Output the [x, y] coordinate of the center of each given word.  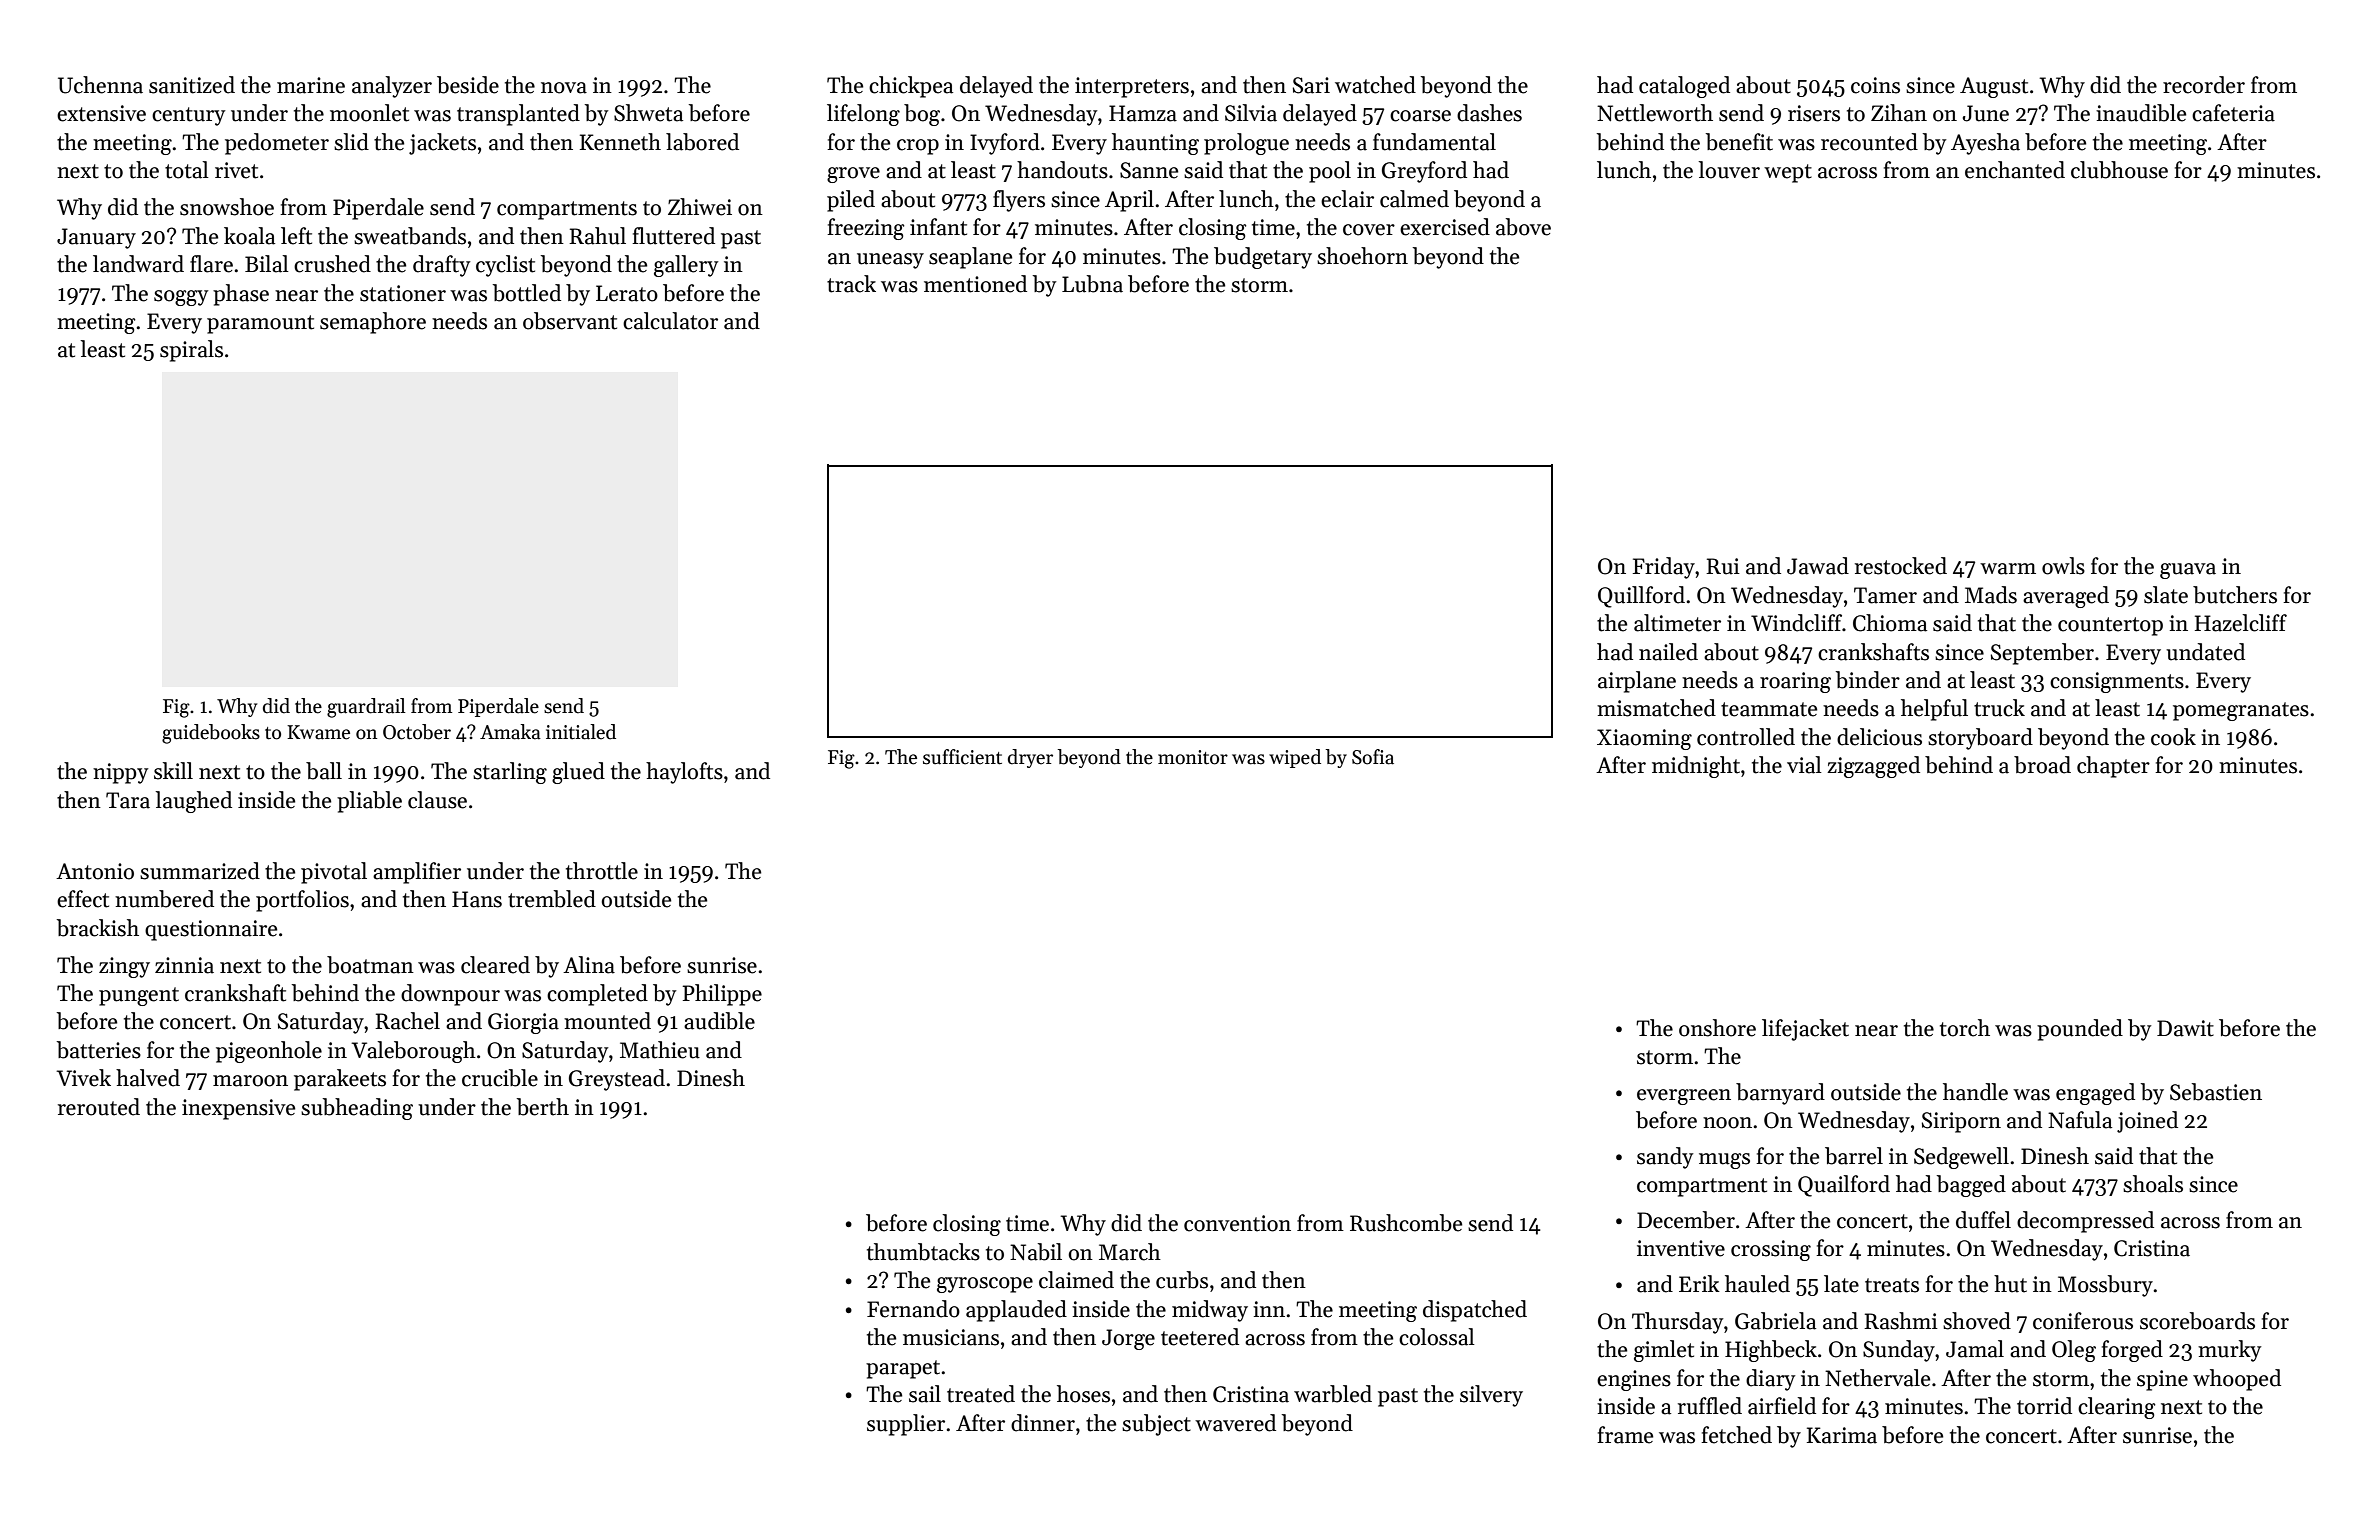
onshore [1717, 1028]
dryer [1030, 758]
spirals [191, 351]
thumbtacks [923, 1252]
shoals [2153, 1184]
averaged [2066, 597]
